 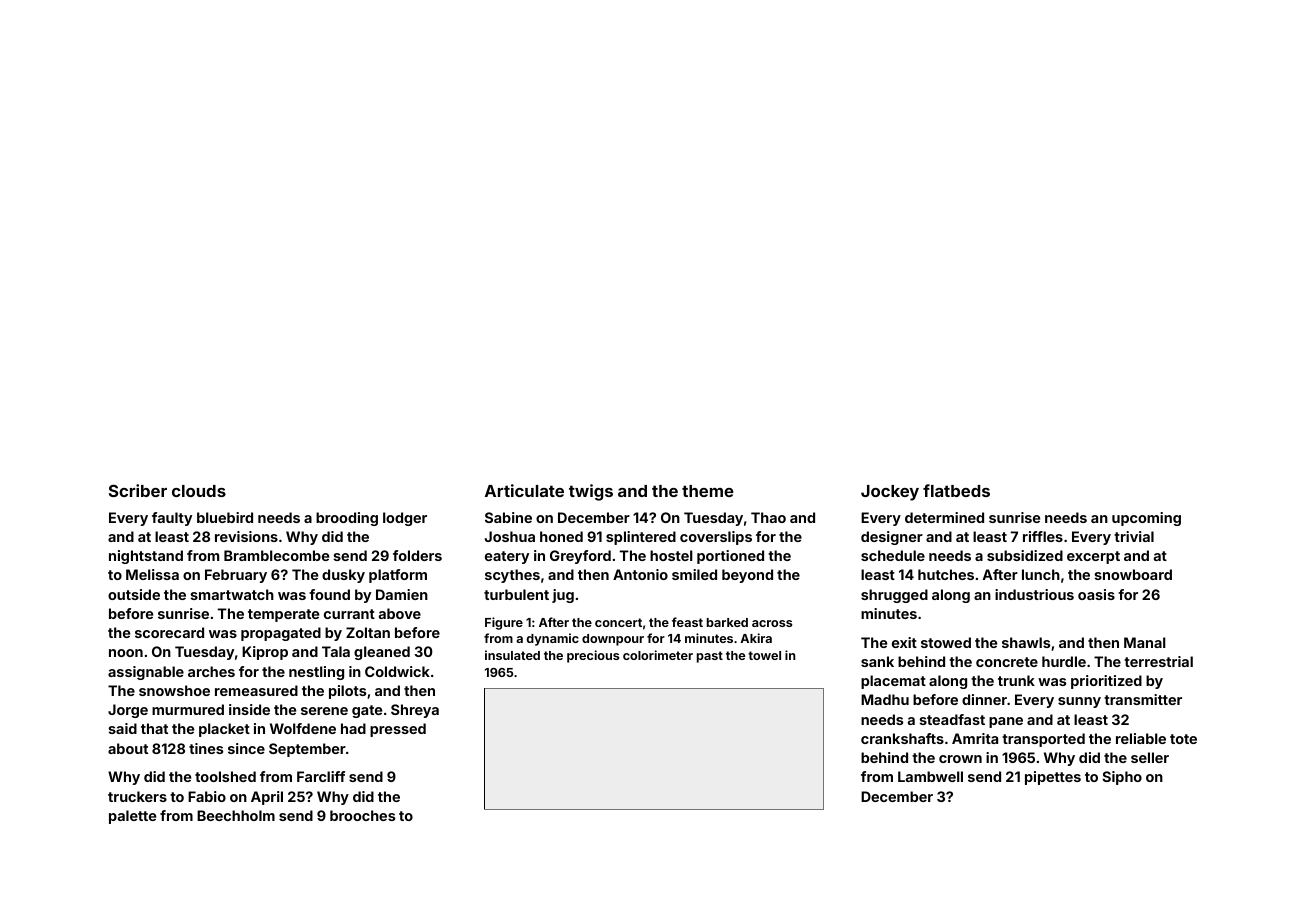 What do you see at coordinates (417, 555) in the document?
I see `folders` at bounding box center [417, 555].
